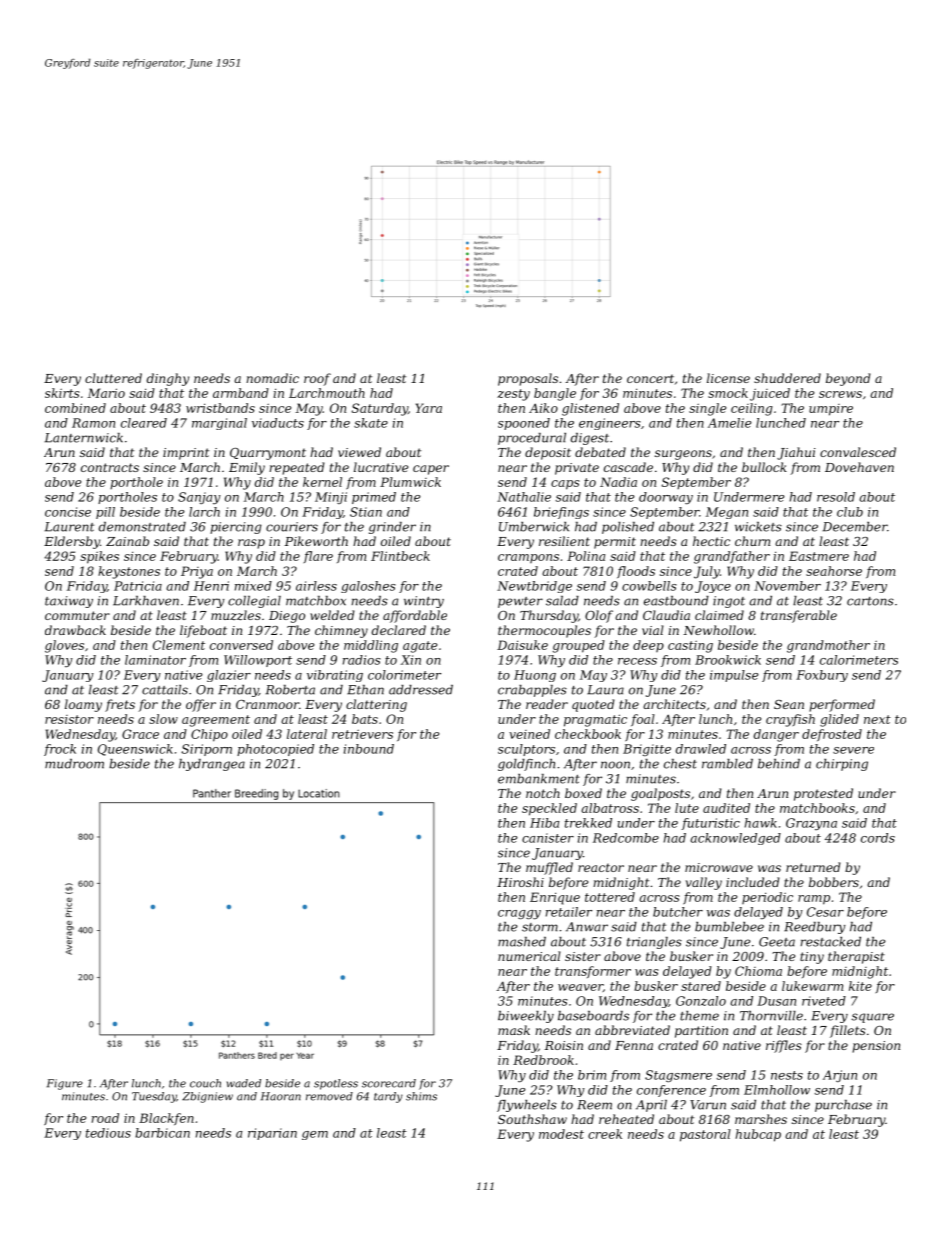 The height and width of the screenshot is (1233, 952). Describe the element at coordinates (389, 1083) in the screenshot. I see `scorecard` at that location.
